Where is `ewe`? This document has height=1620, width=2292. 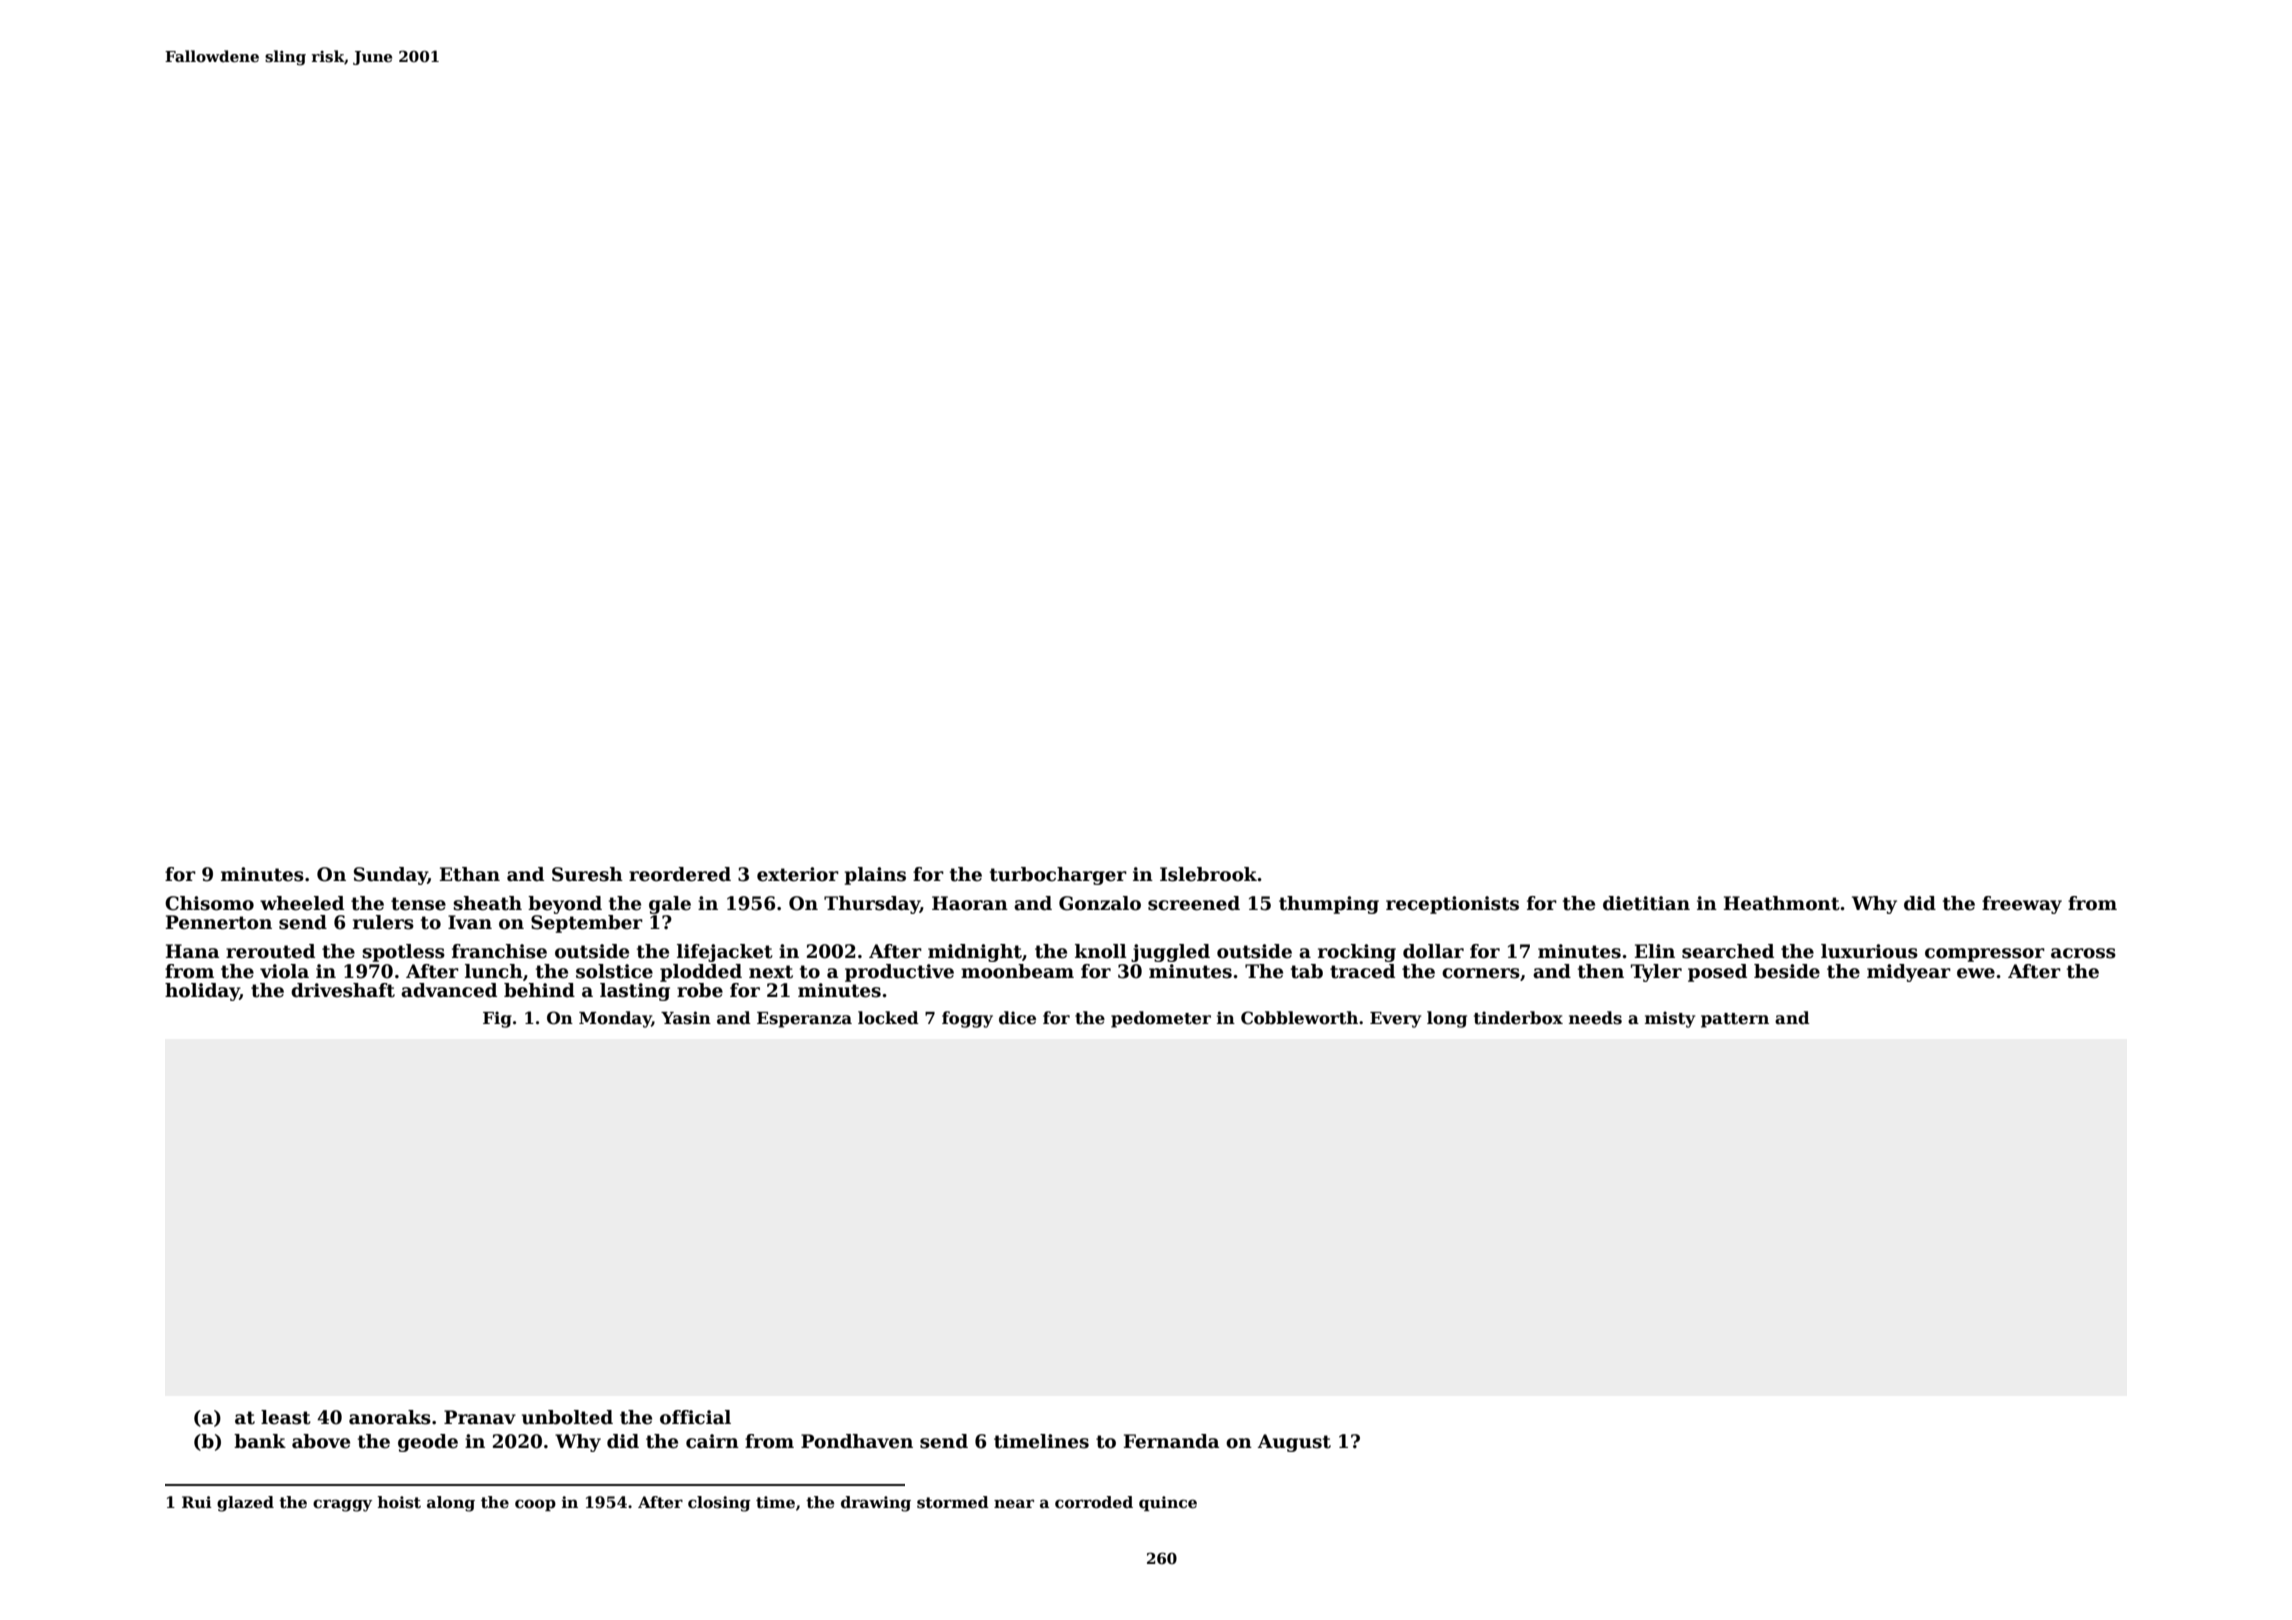
ewe is located at coordinates (1976, 973).
